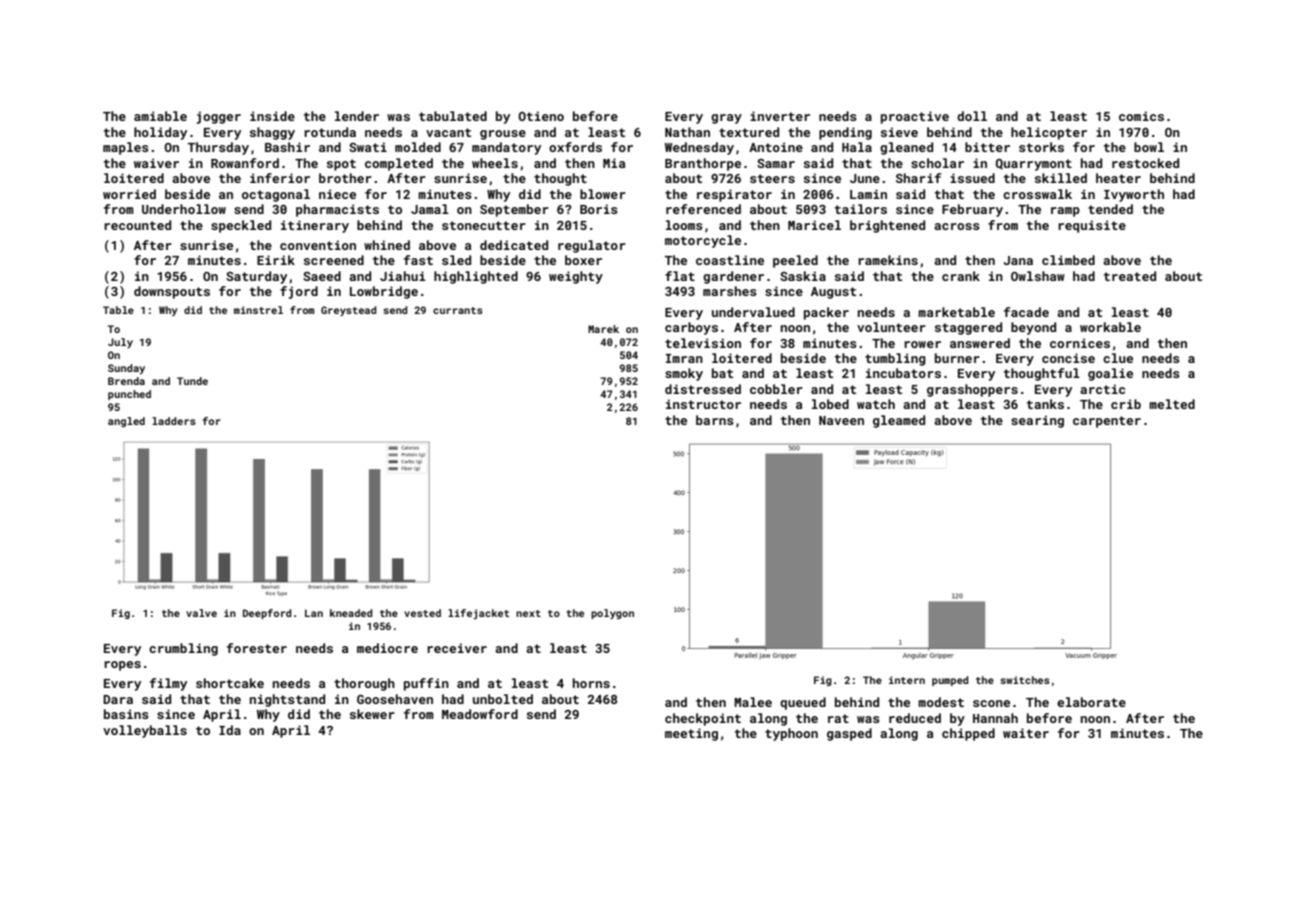 Image resolution: width=1308 pixels, height=924 pixels. What do you see at coordinates (830, 404) in the image?
I see `lobed` at bounding box center [830, 404].
